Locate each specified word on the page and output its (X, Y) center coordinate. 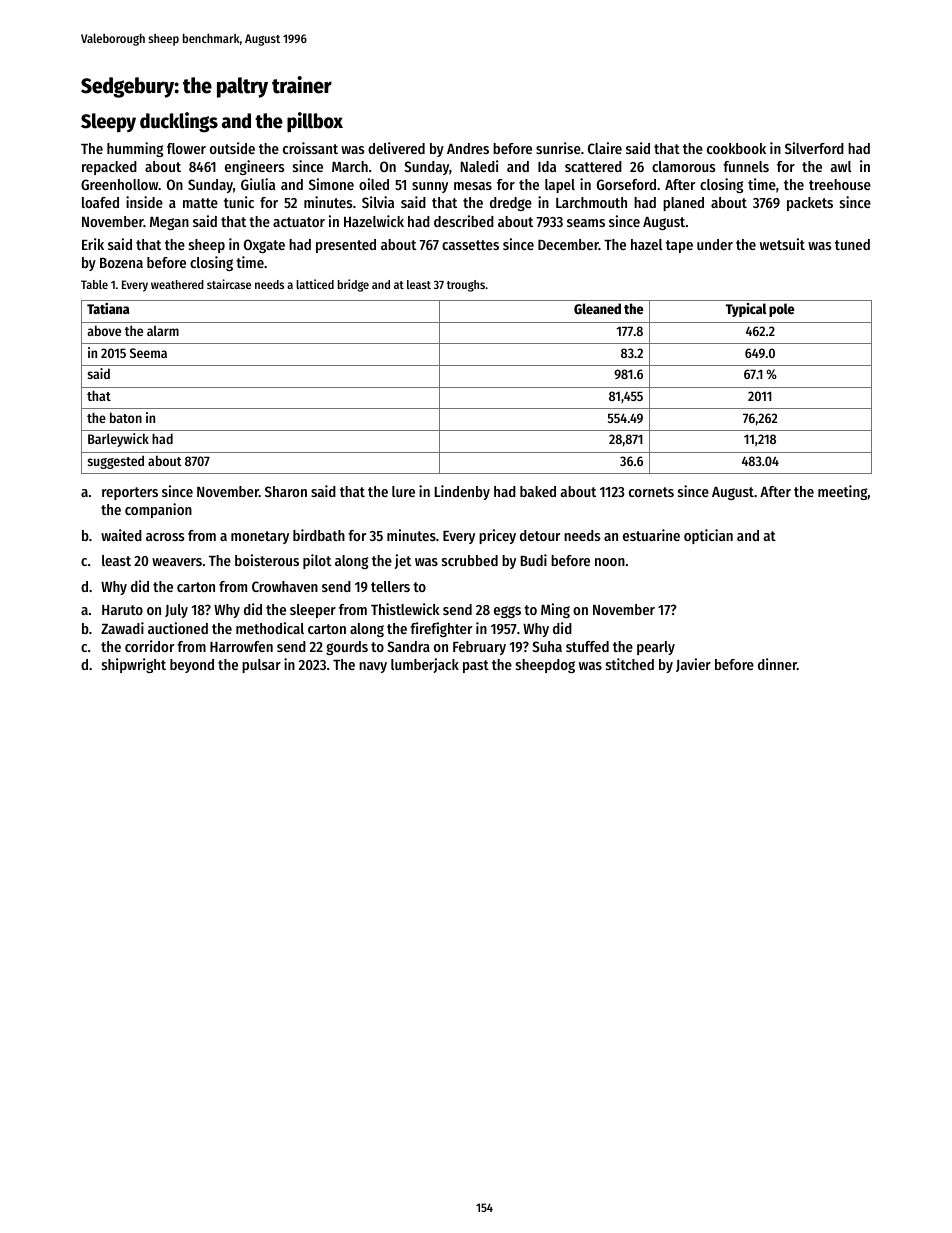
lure (403, 491)
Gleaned (597, 308)
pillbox (315, 122)
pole (782, 310)
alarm (163, 330)
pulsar (261, 666)
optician (708, 536)
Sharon (286, 491)
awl (841, 166)
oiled (374, 184)
